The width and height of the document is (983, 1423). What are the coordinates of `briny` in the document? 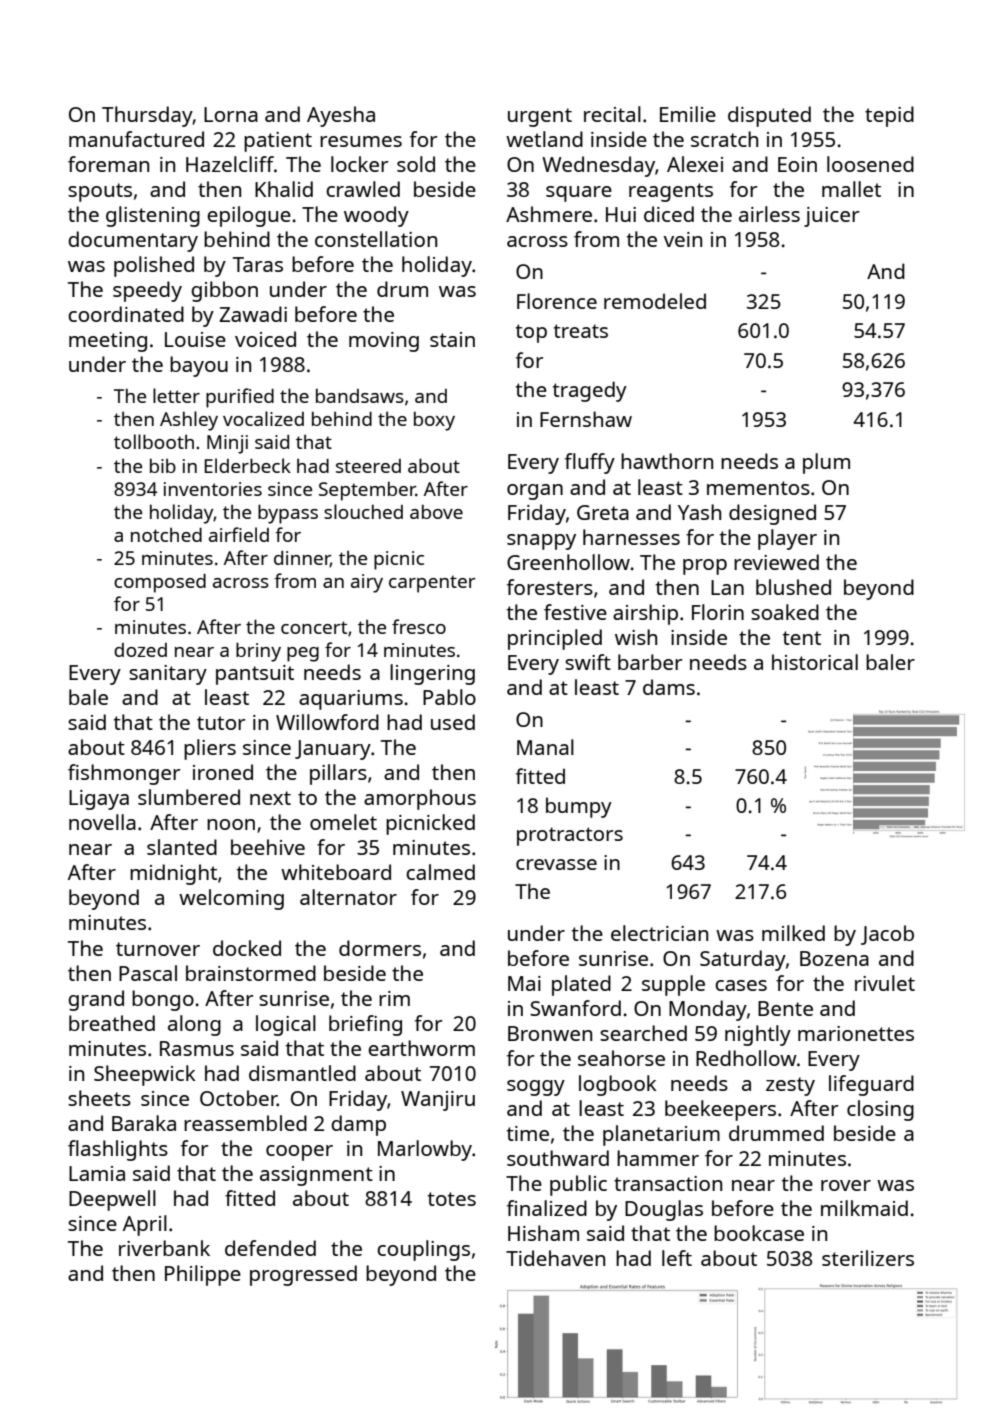 It's located at (258, 652).
